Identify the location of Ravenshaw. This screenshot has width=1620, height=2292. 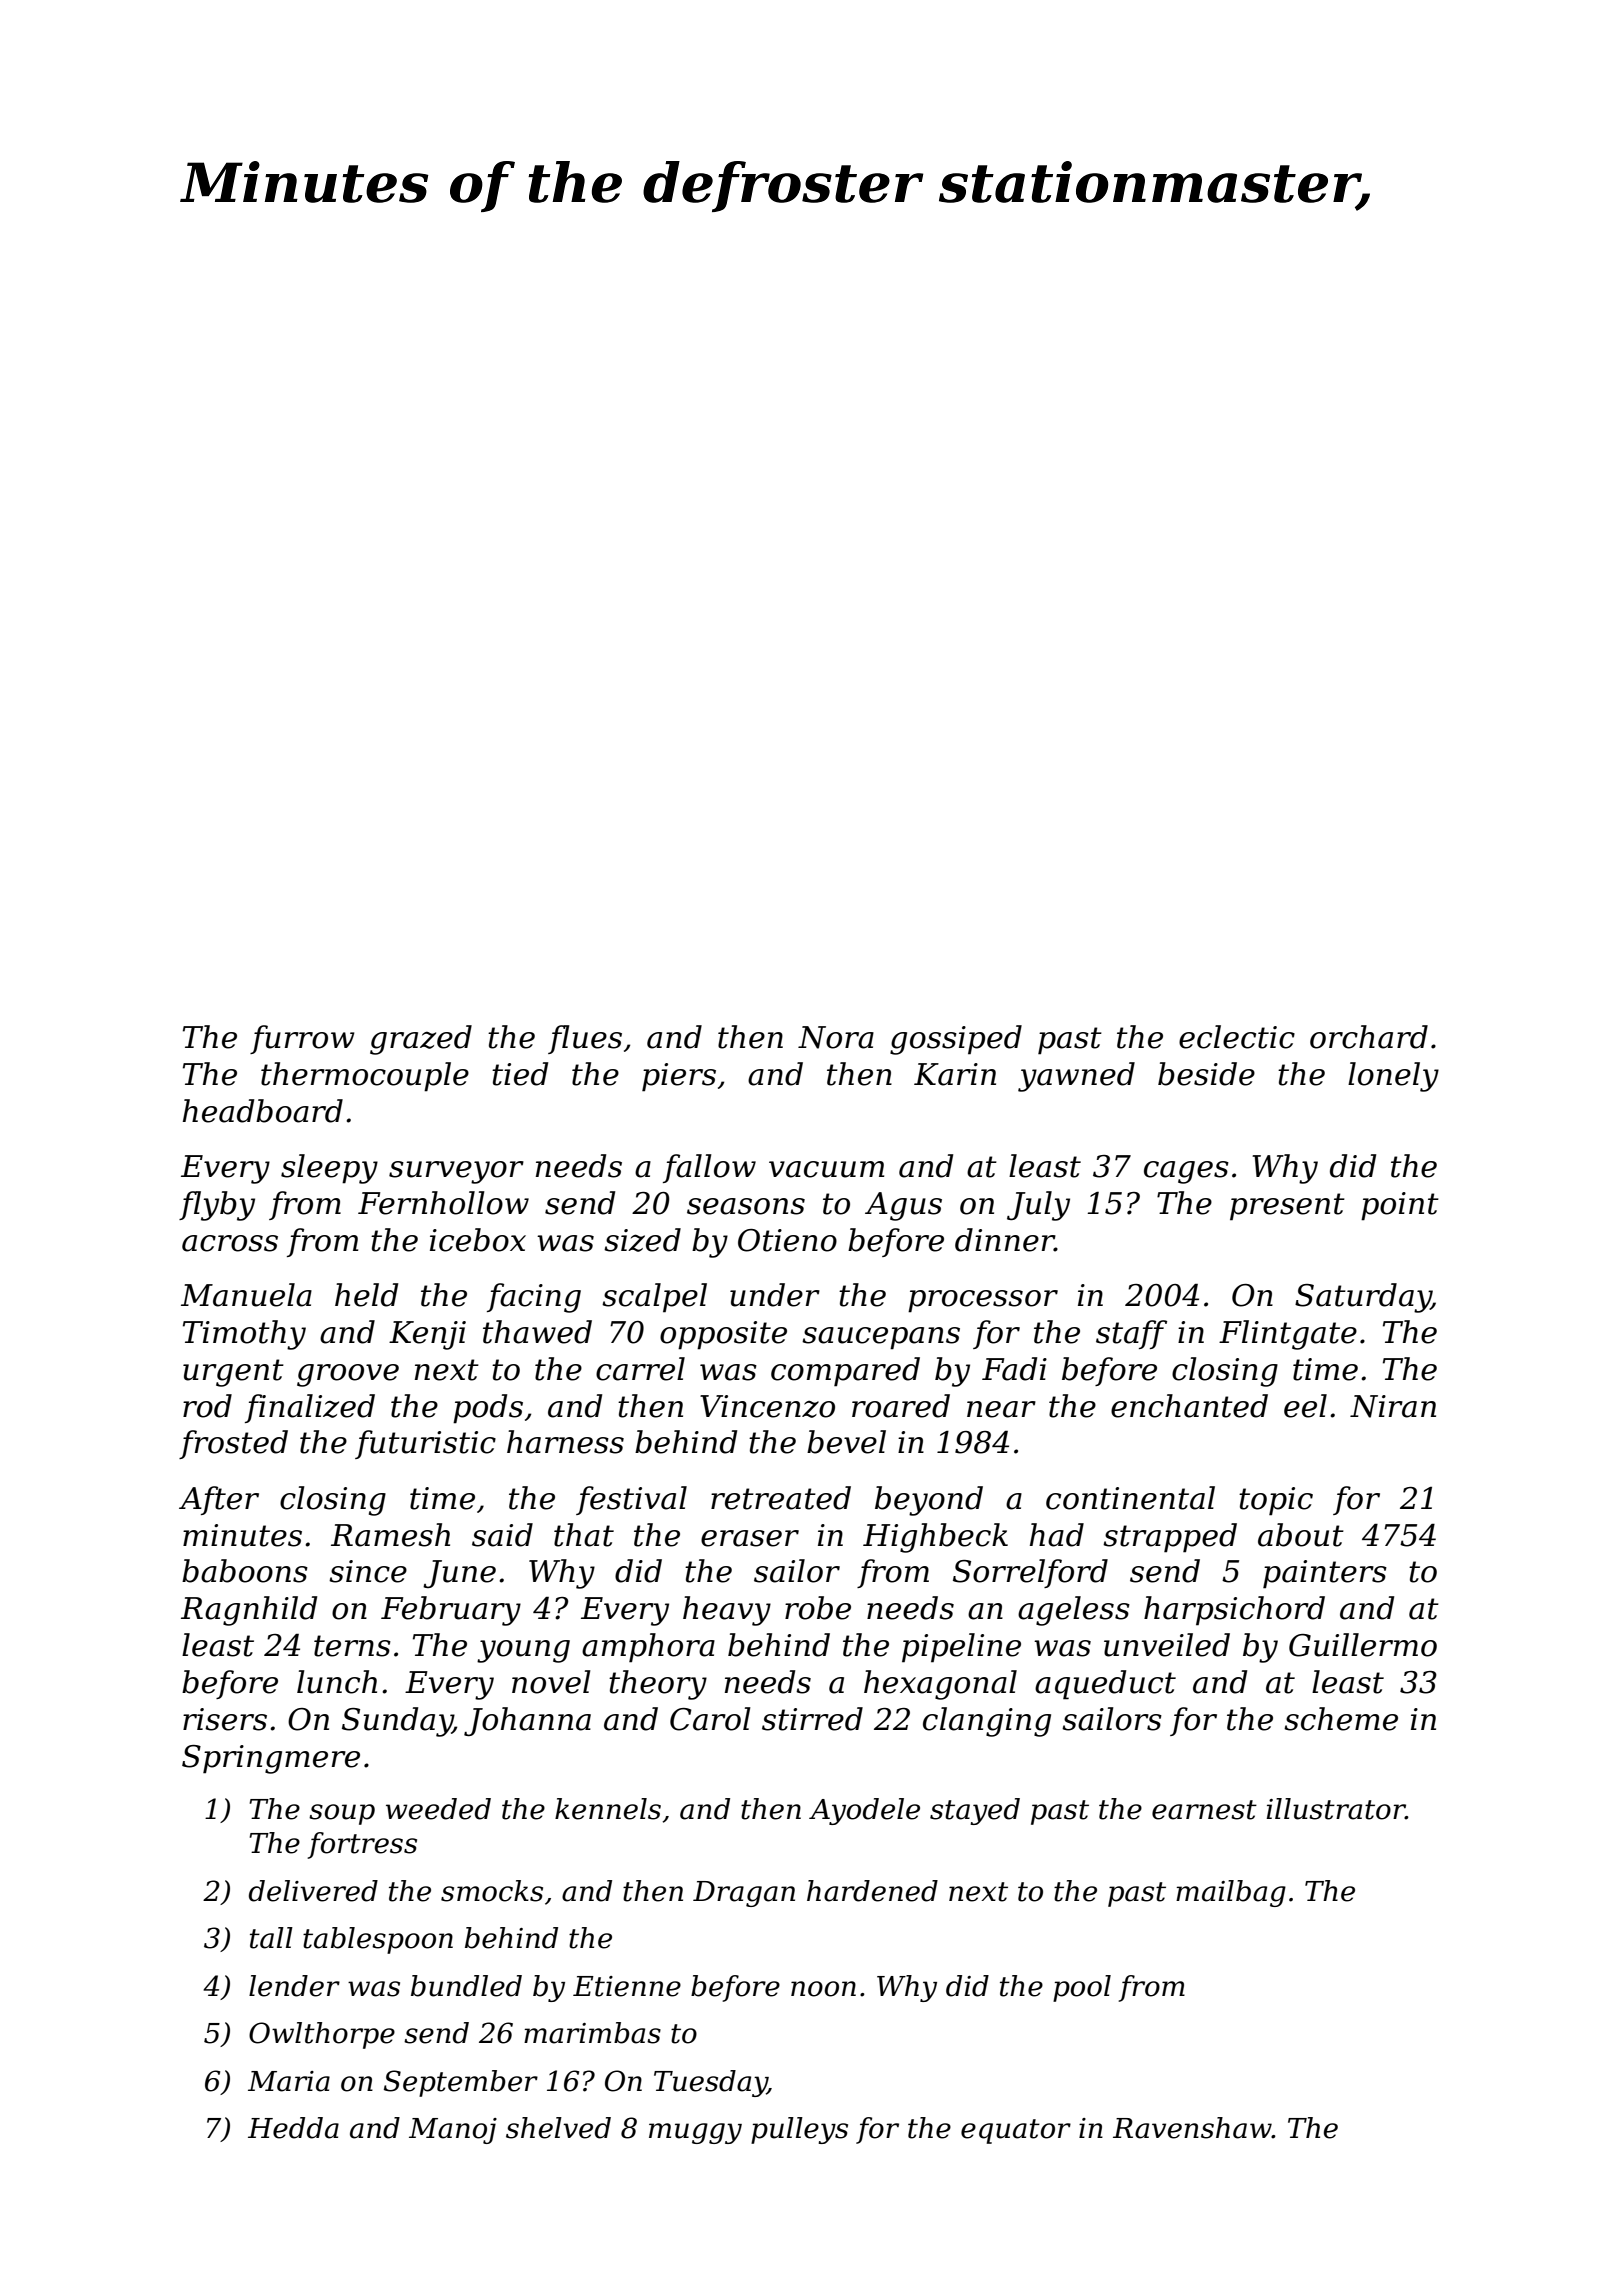
(1192, 2128).
